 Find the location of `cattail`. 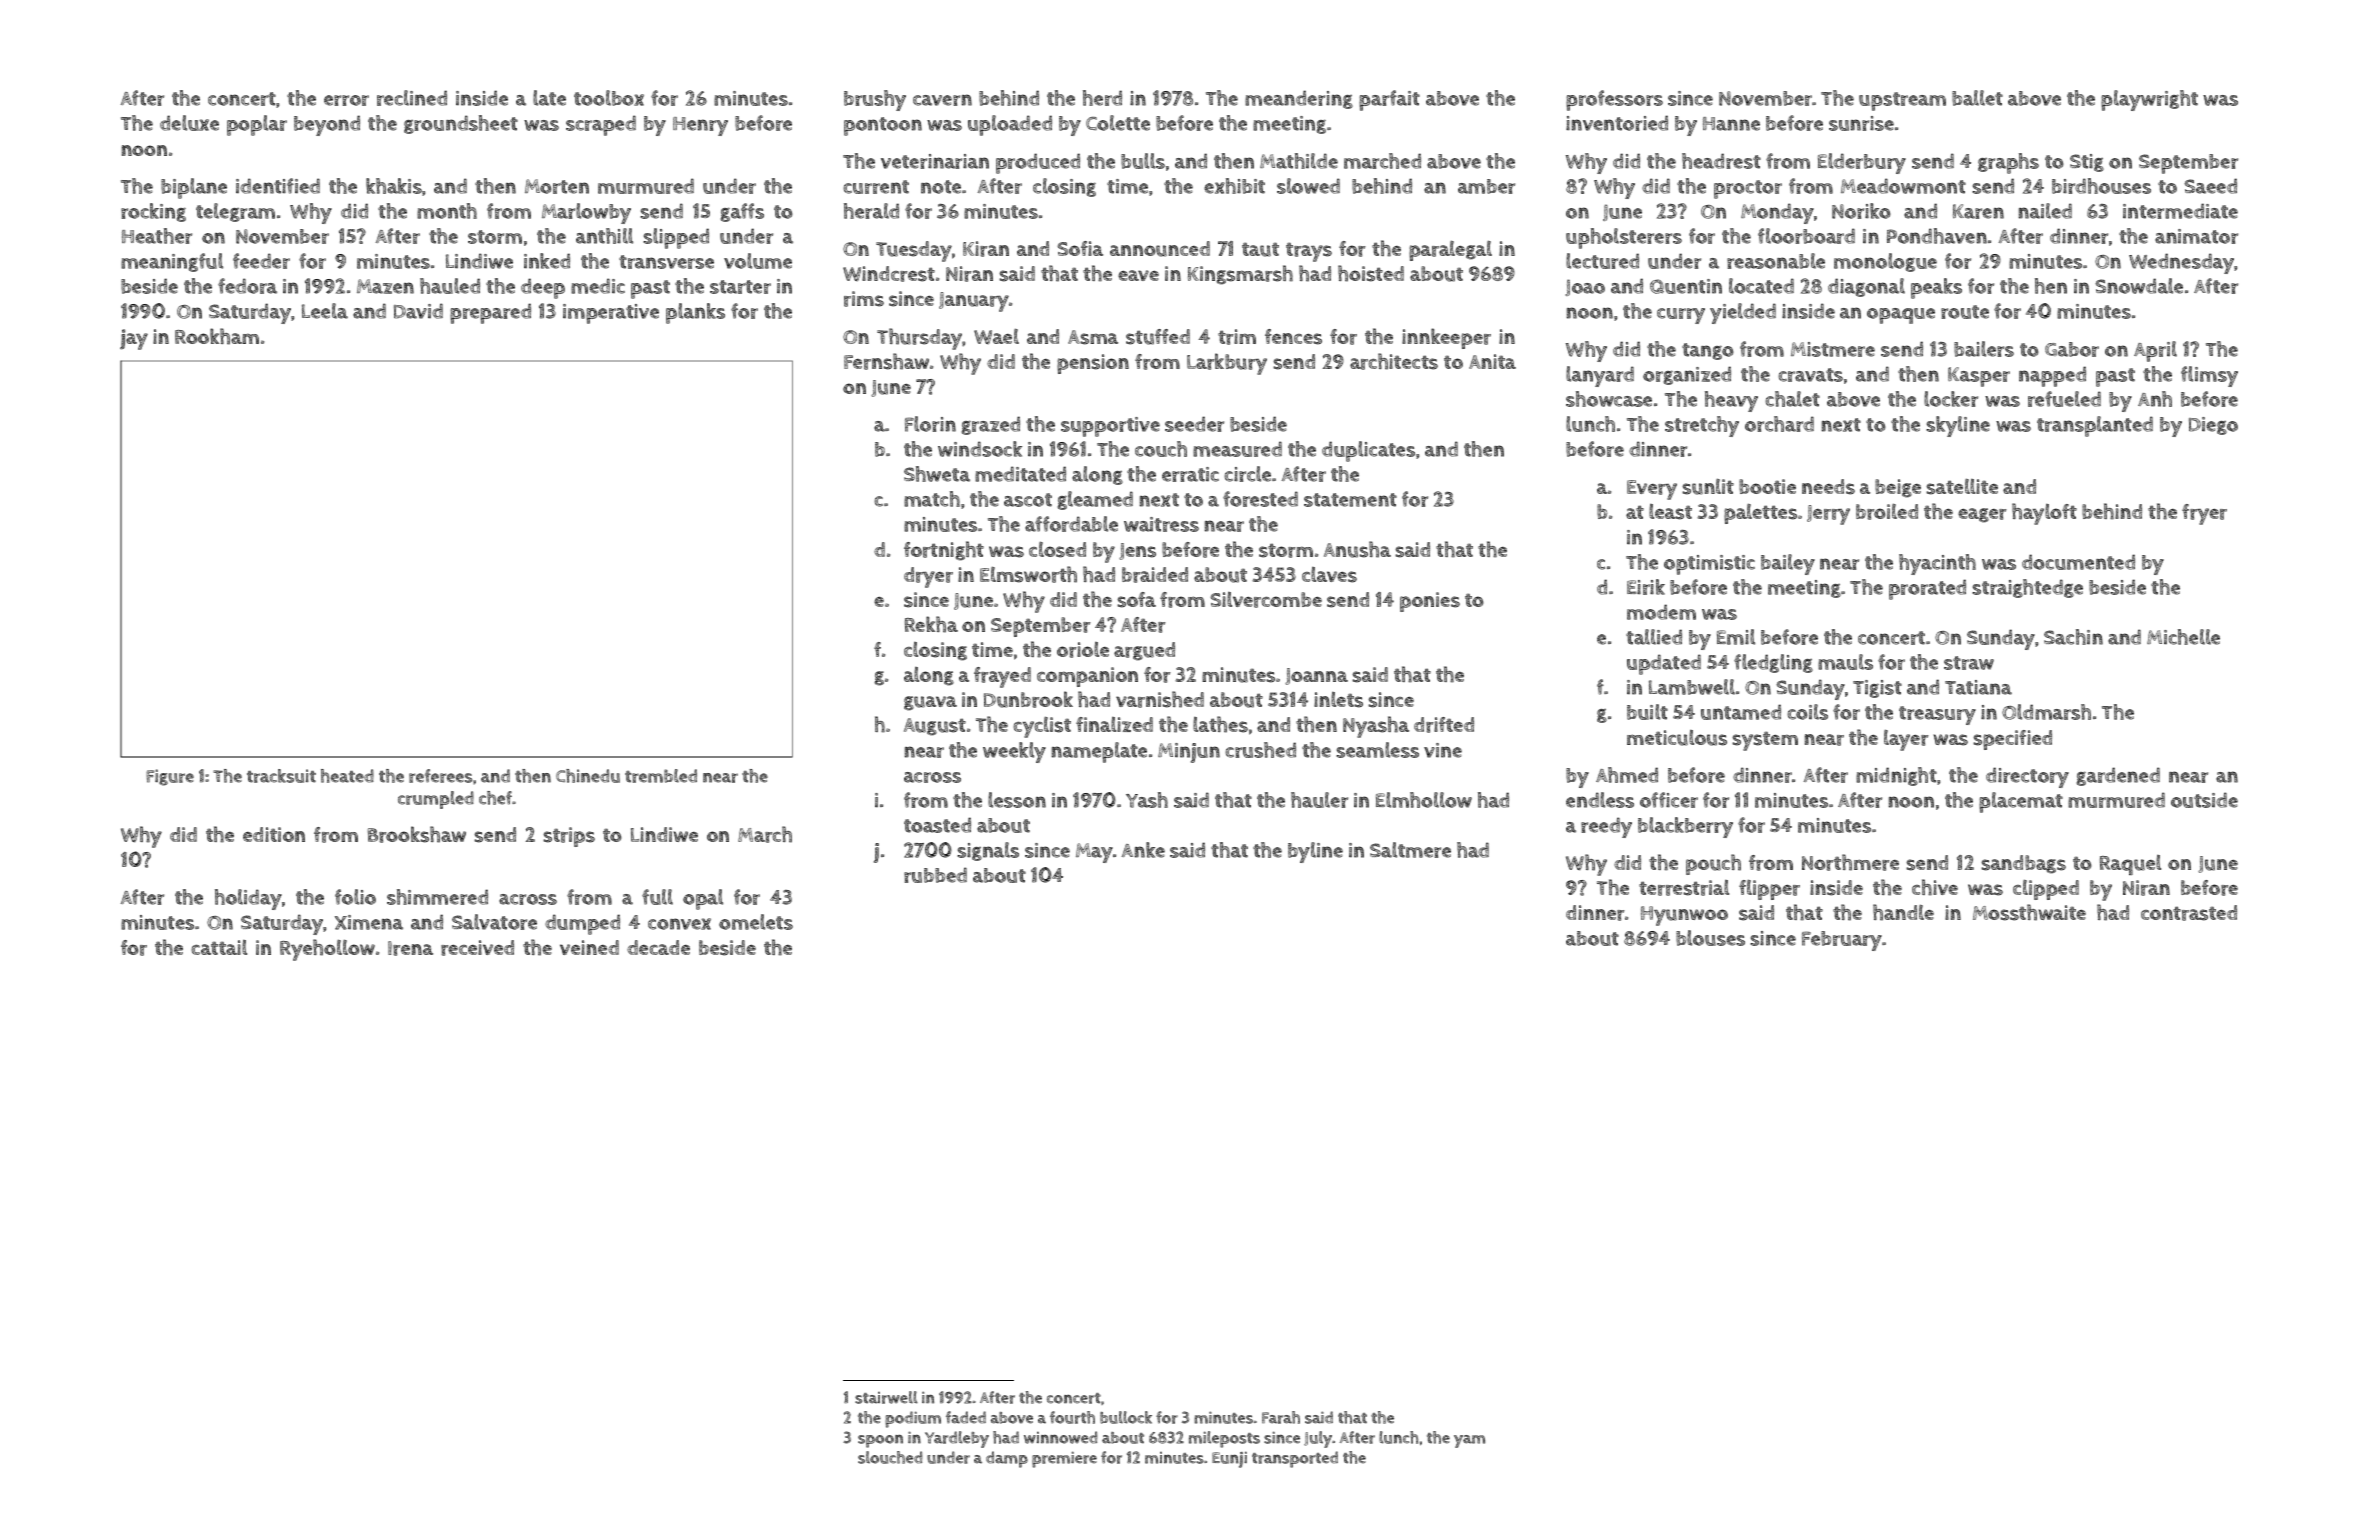

cattail is located at coordinates (219, 947).
